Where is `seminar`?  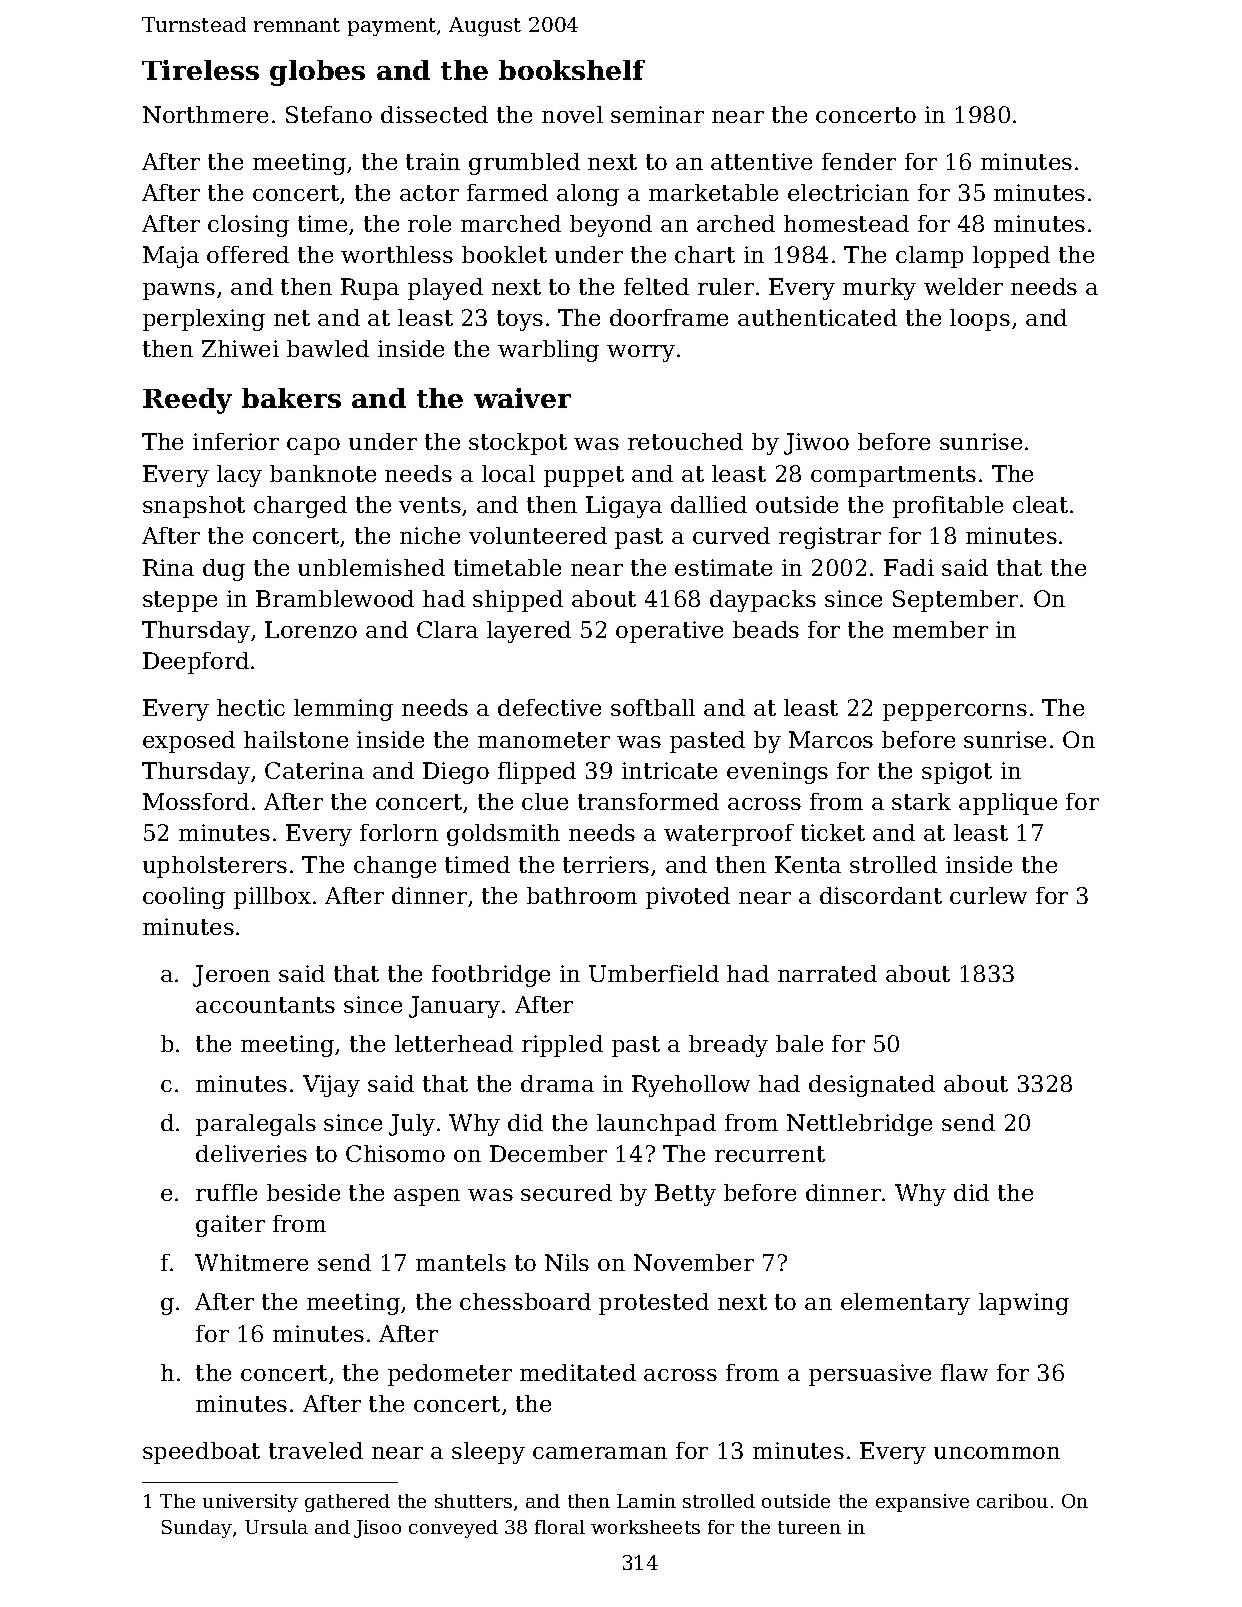 seminar is located at coordinates (657, 114).
